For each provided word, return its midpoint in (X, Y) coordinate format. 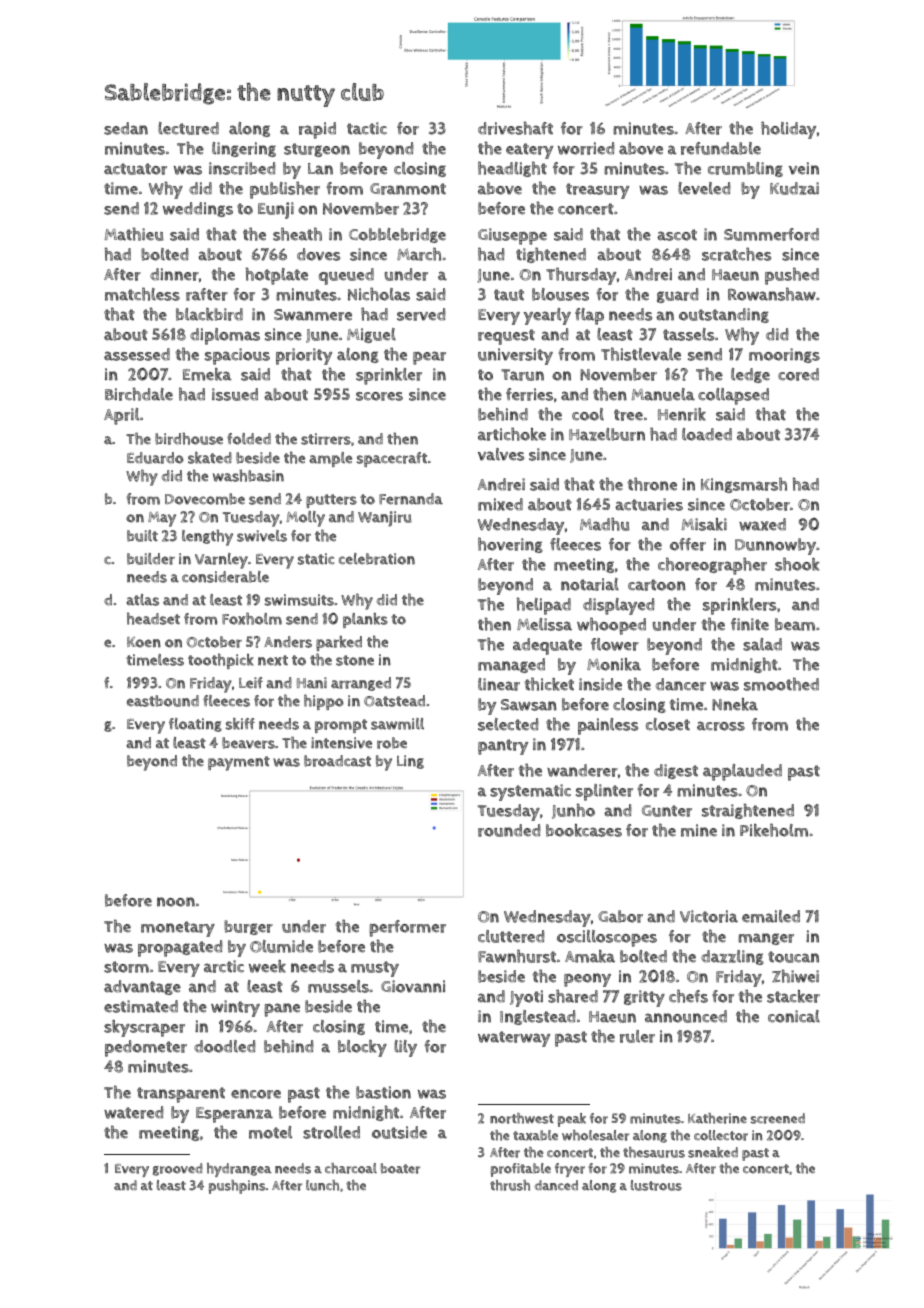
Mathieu (133, 234)
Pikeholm (774, 830)
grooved (178, 1169)
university (515, 356)
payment (239, 763)
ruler (637, 1036)
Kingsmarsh (744, 485)
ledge (750, 375)
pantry (503, 747)
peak (572, 1120)
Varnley (221, 561)
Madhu (604, 524)
